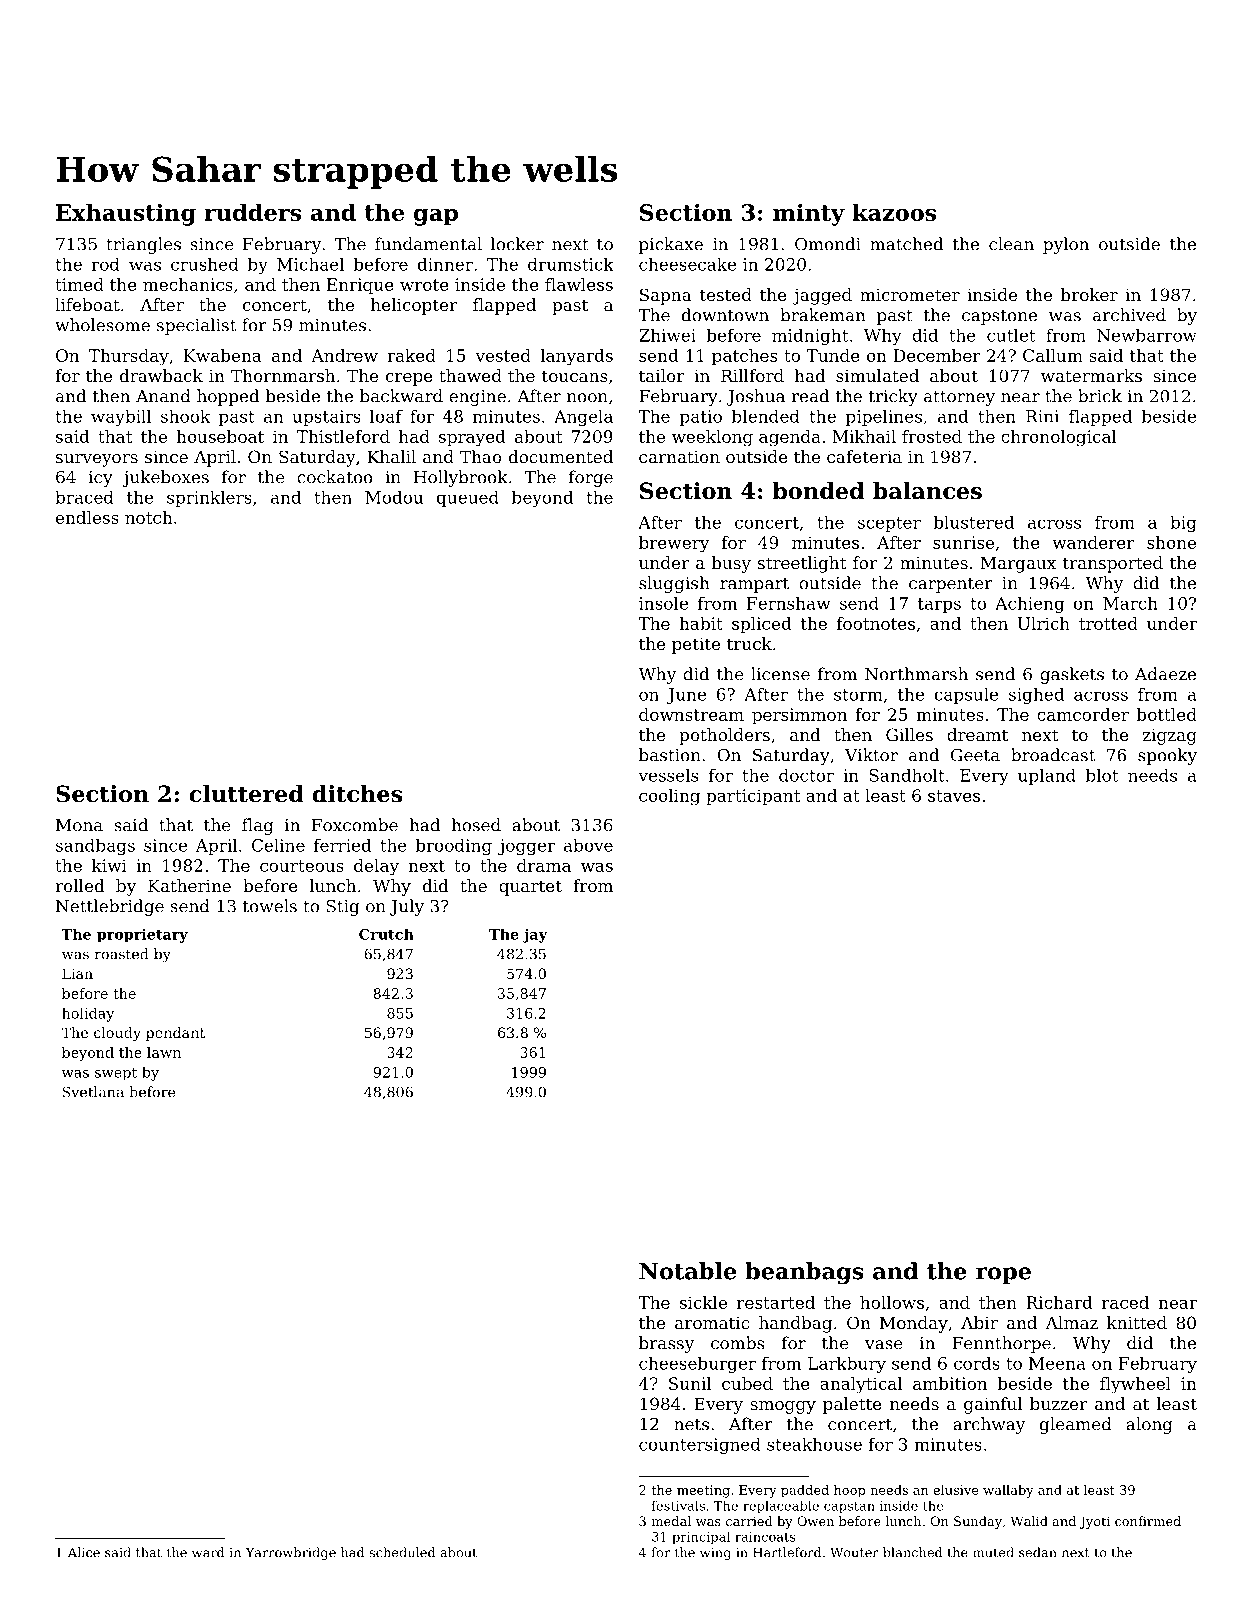  I want to click on chronological, so click(1059, 438).
